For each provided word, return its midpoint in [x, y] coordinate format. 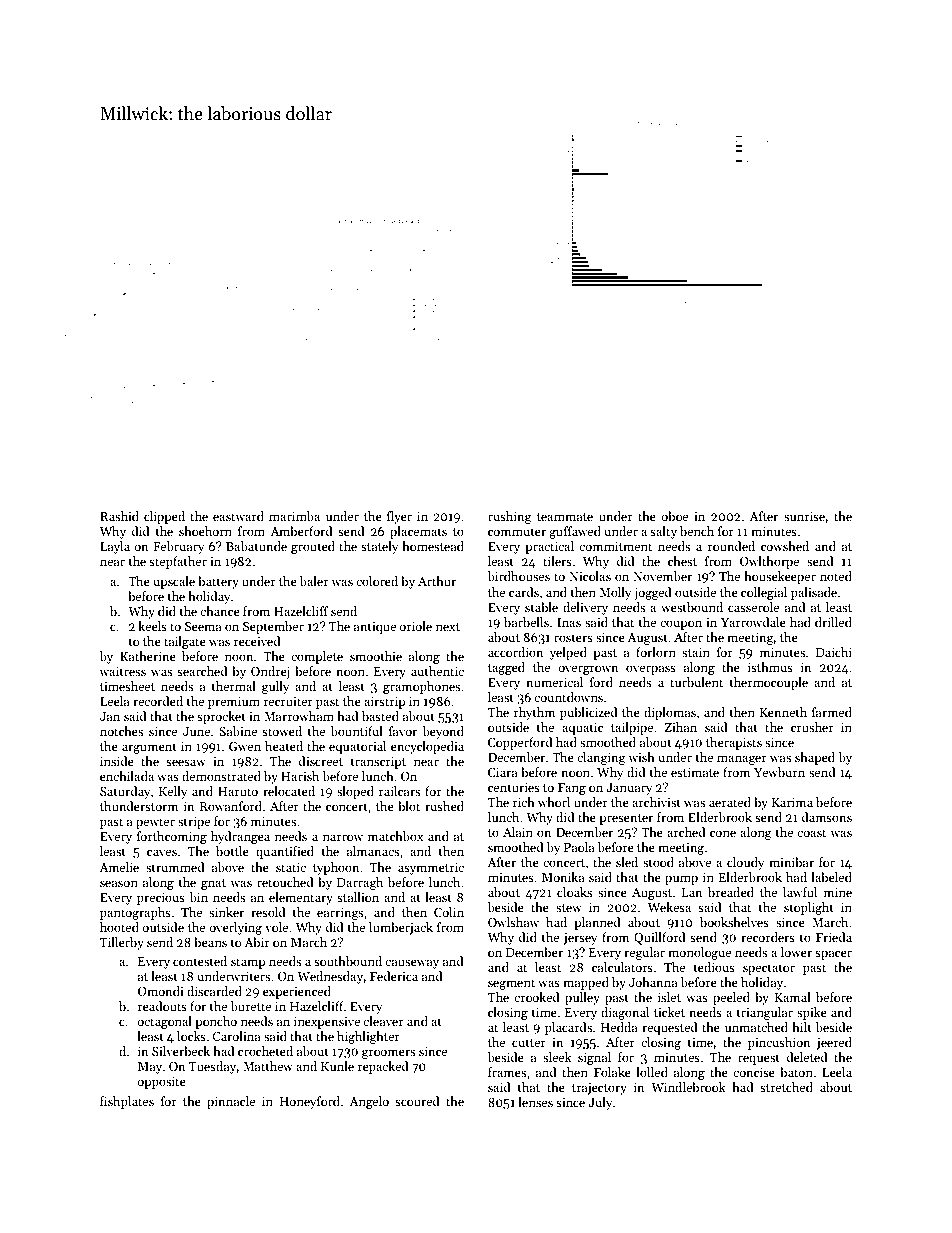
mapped [586, 983]
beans [210, 942]
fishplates [127, 1102]
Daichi [834, 652]
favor [403, 731]
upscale [174, 582]
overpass [651, 670]
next [448, 627]
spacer [833, 955]
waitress [123, 671]
